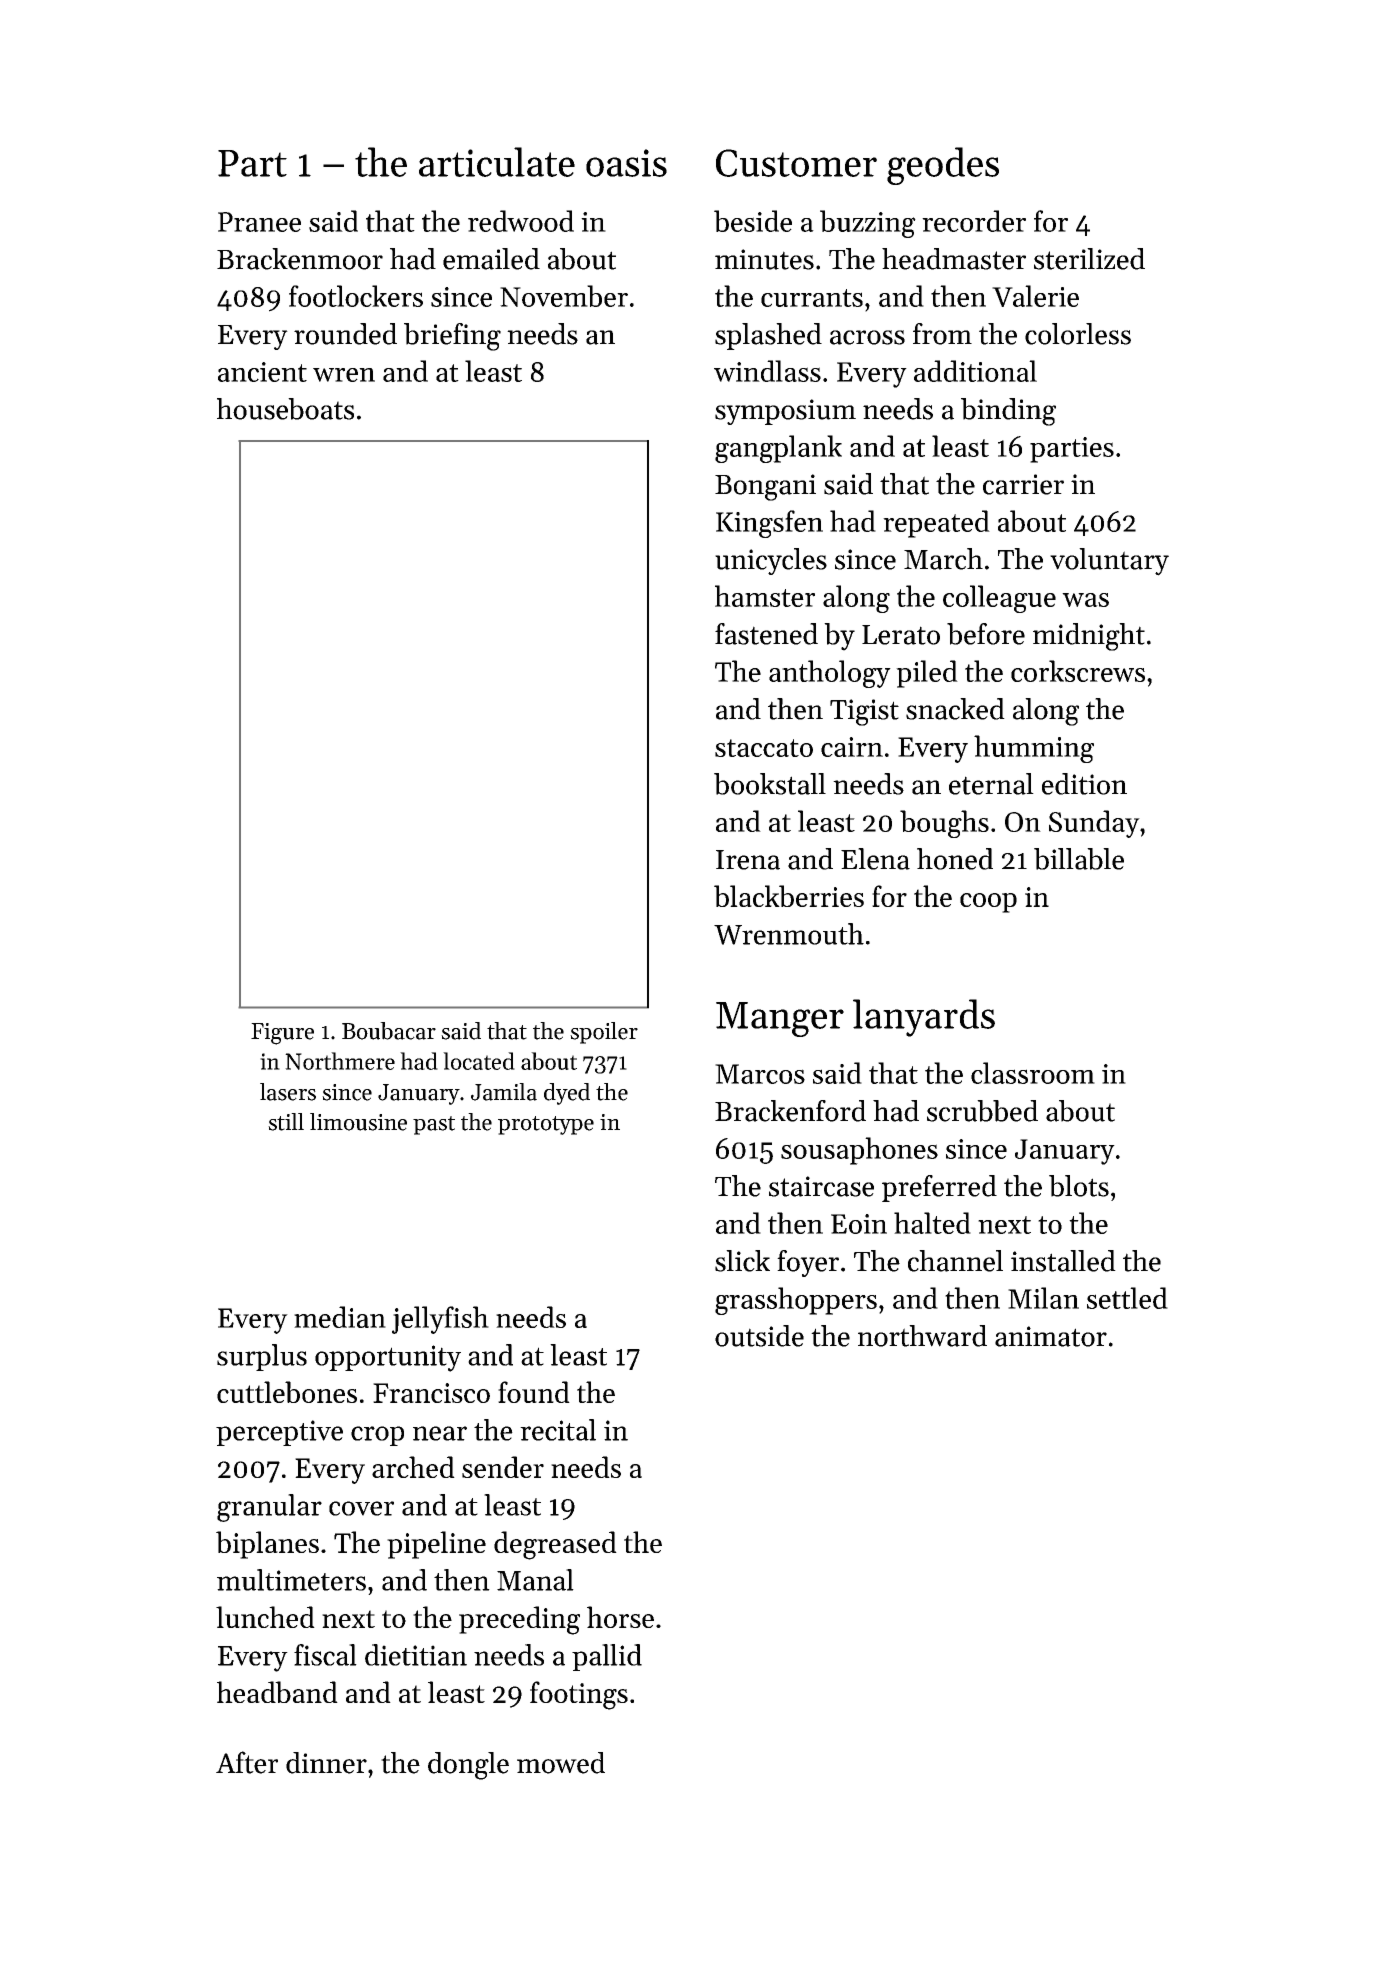 Image resolution: width=1386 pixels, height=1969 pixels. I want to click on Francisco, so click(431, 1393).
